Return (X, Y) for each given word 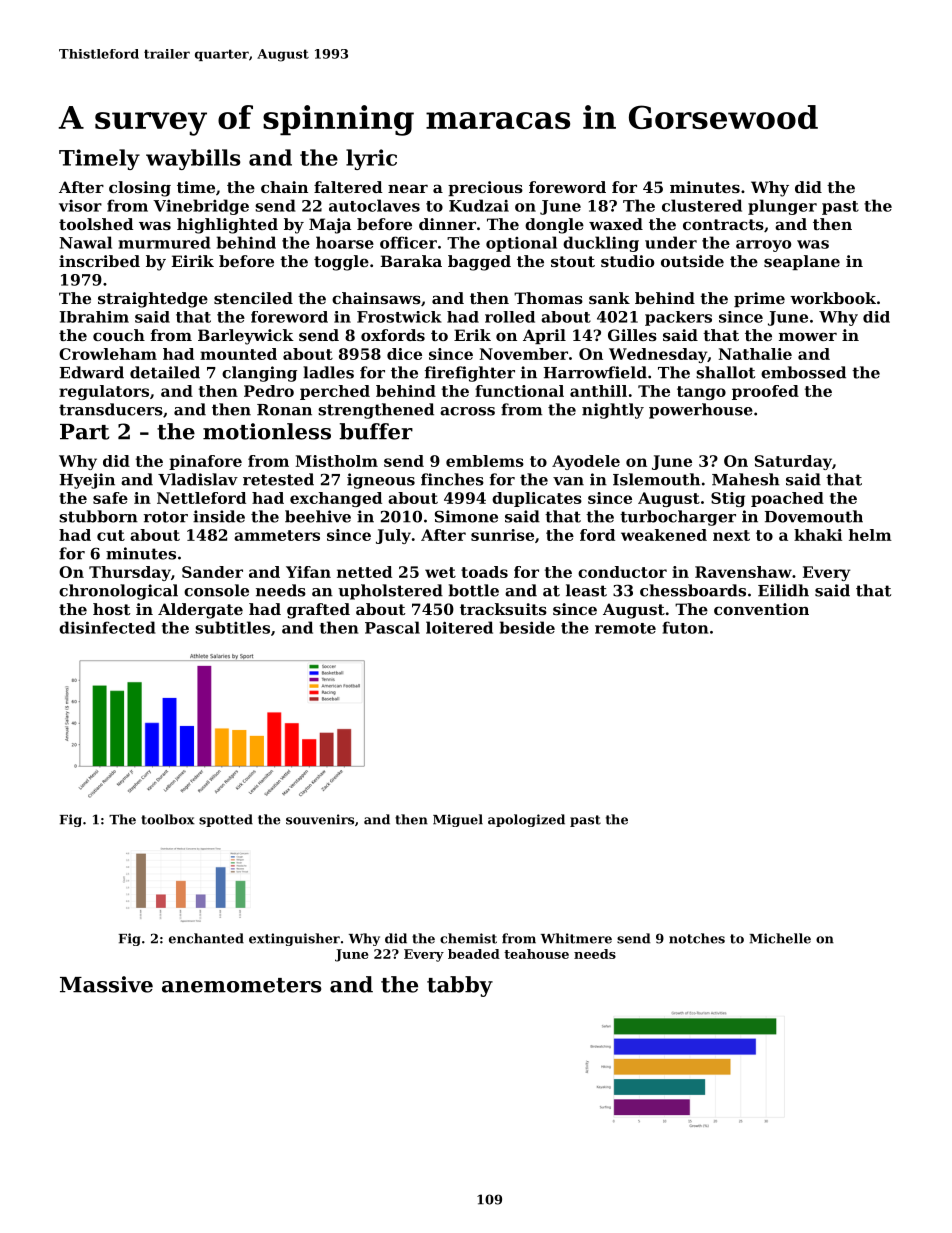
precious (485, 188)
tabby (460, 986)
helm (870, 535)
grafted (318, 611)
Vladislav (198, 479)
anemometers (241, 985)
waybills (193, 159)
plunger (782, 207)
